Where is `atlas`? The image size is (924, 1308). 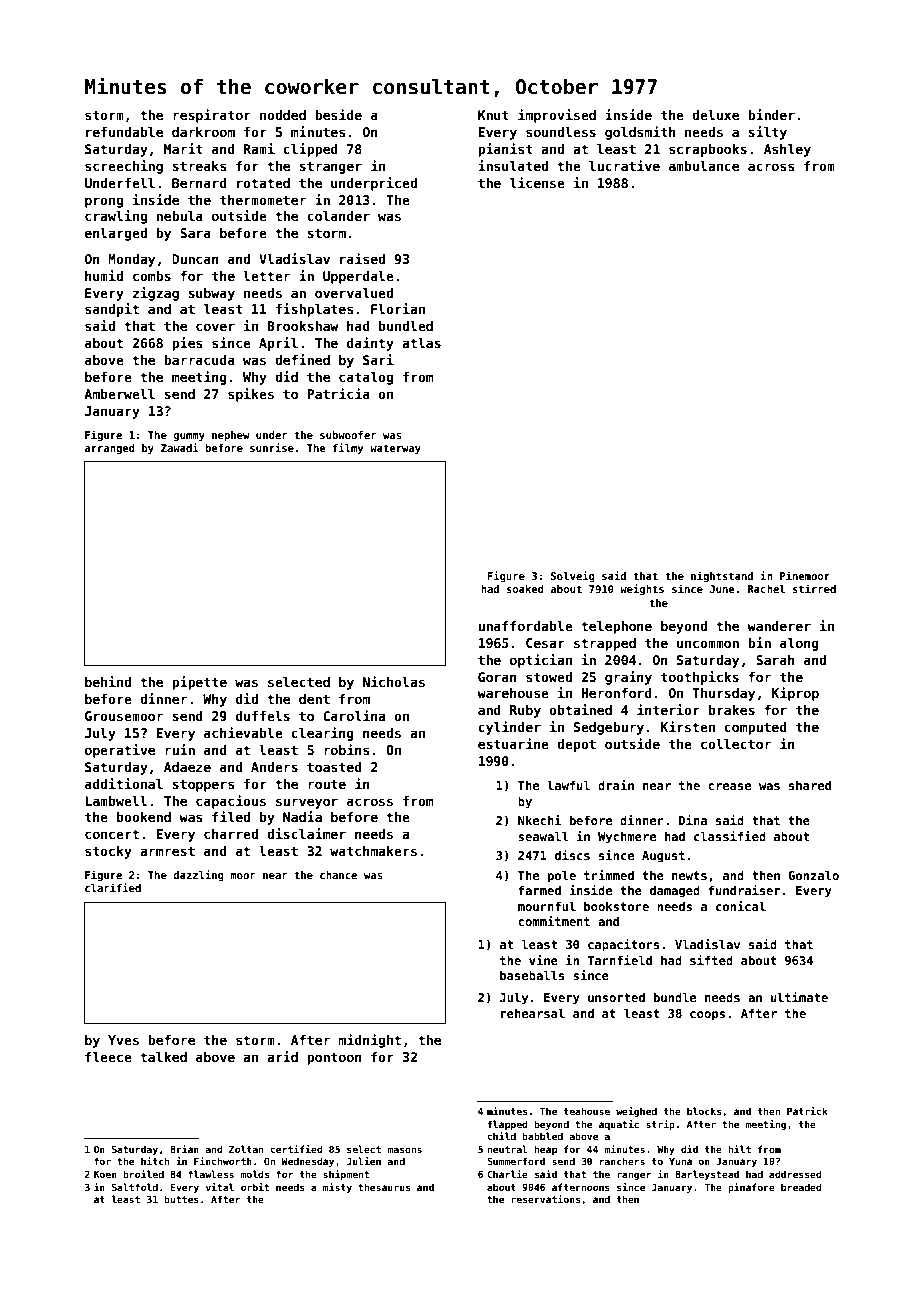 atlas is located at coordinates (421, 343).
